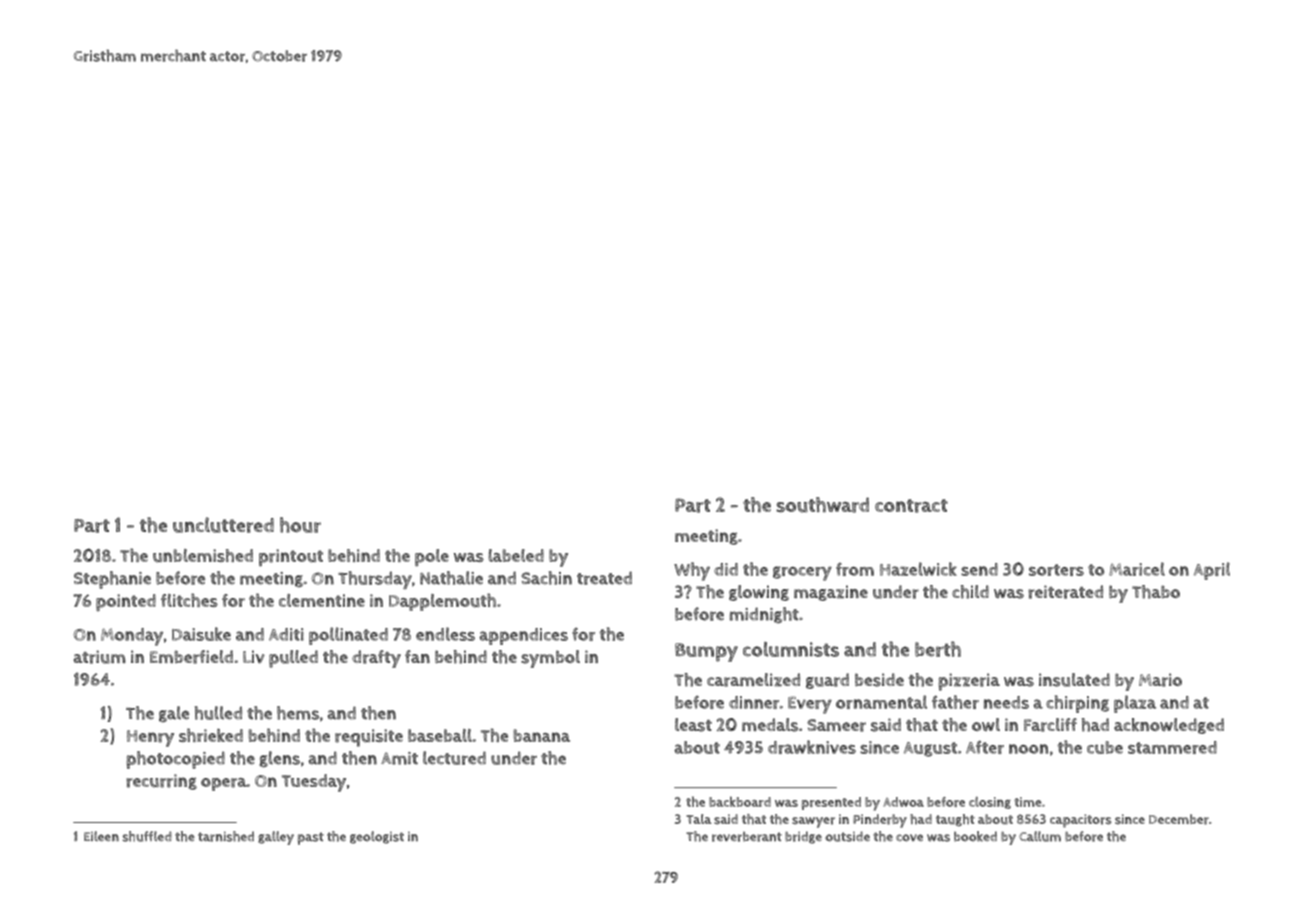 Image resolution: width=1308 pixels, height=924 pixels. What do you see at coordinates (291, 558) in the image?
I see `printout` at bounding box center [291, 558].
